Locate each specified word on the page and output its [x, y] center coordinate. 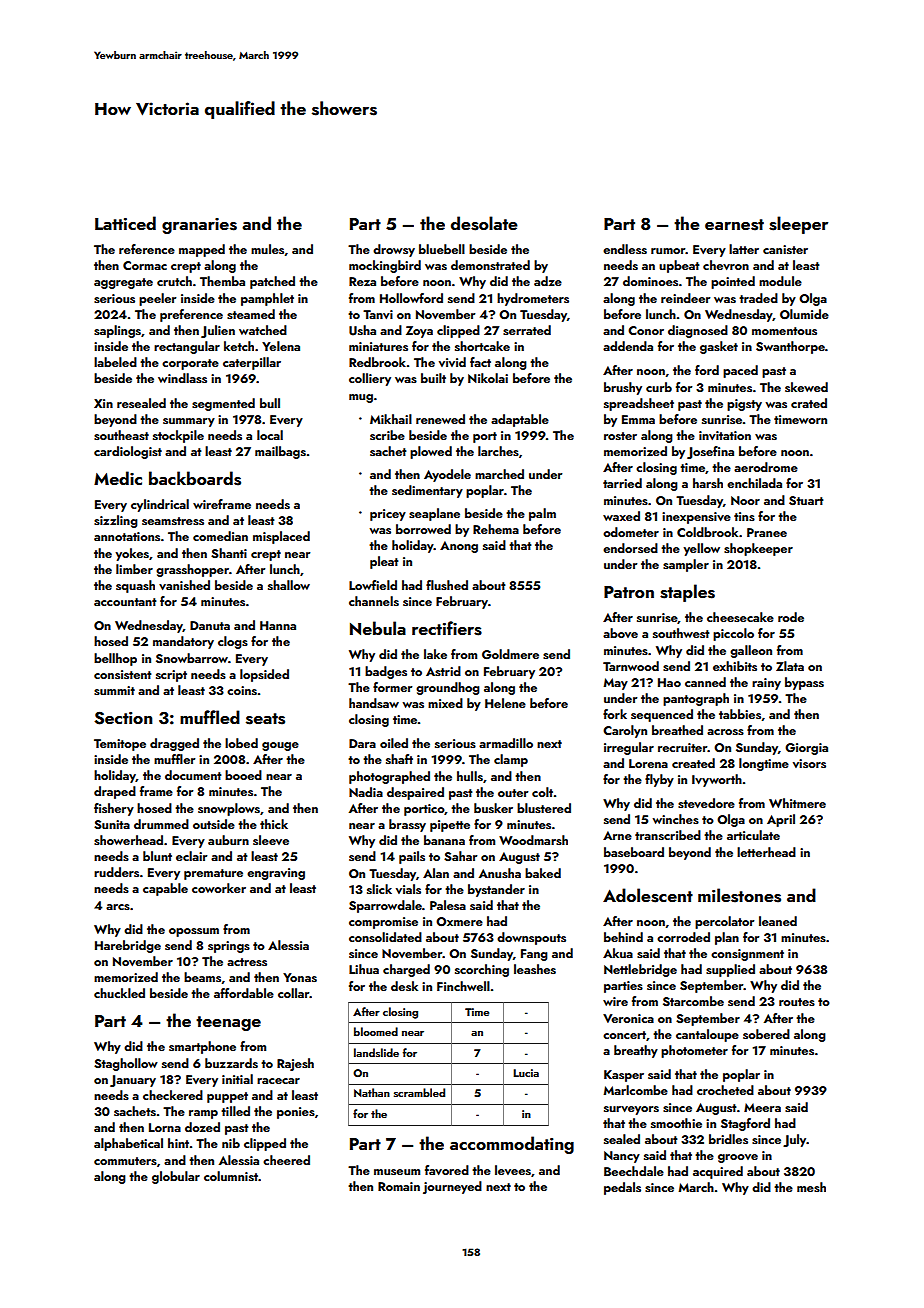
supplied [730, 970]
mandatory [183, 642]
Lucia [526, 1073]
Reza [362, 281]
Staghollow [126, 1064]
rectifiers [447, 628]
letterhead [766, 852]
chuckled [119, 993]
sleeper [798, 225]
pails [412, 857]
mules [267, 249]
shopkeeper [758, 549]
